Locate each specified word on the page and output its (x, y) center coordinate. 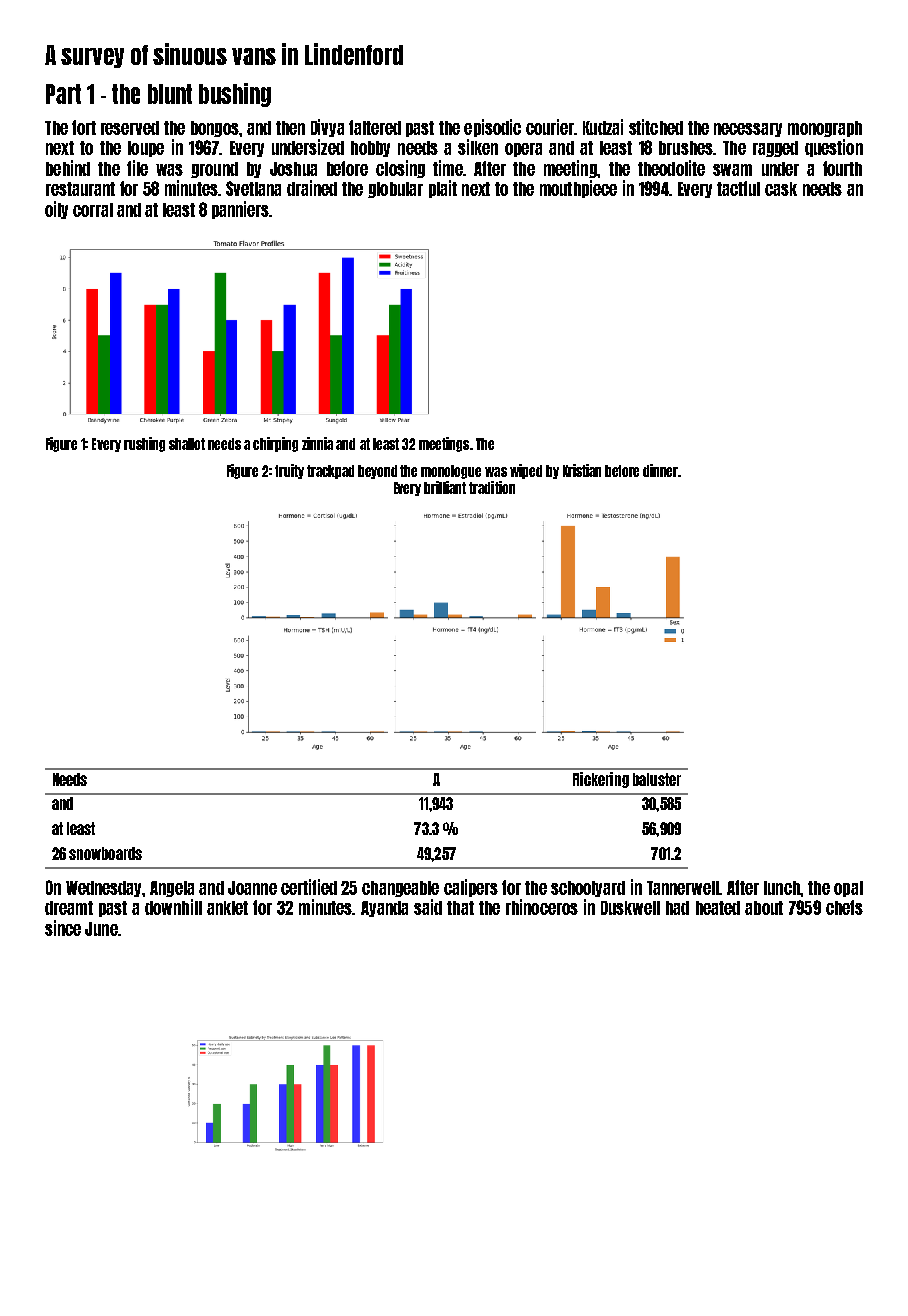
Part (63, 94)
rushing (144, 444)
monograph (825, 129)
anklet (227, 908)
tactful (738, 188)
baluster (657, 779)
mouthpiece (578, 189)
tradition (492, 487)
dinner (661, 470)
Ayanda (384, 909)
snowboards (105, 853)
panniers (240, 210)
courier (550, 127)
